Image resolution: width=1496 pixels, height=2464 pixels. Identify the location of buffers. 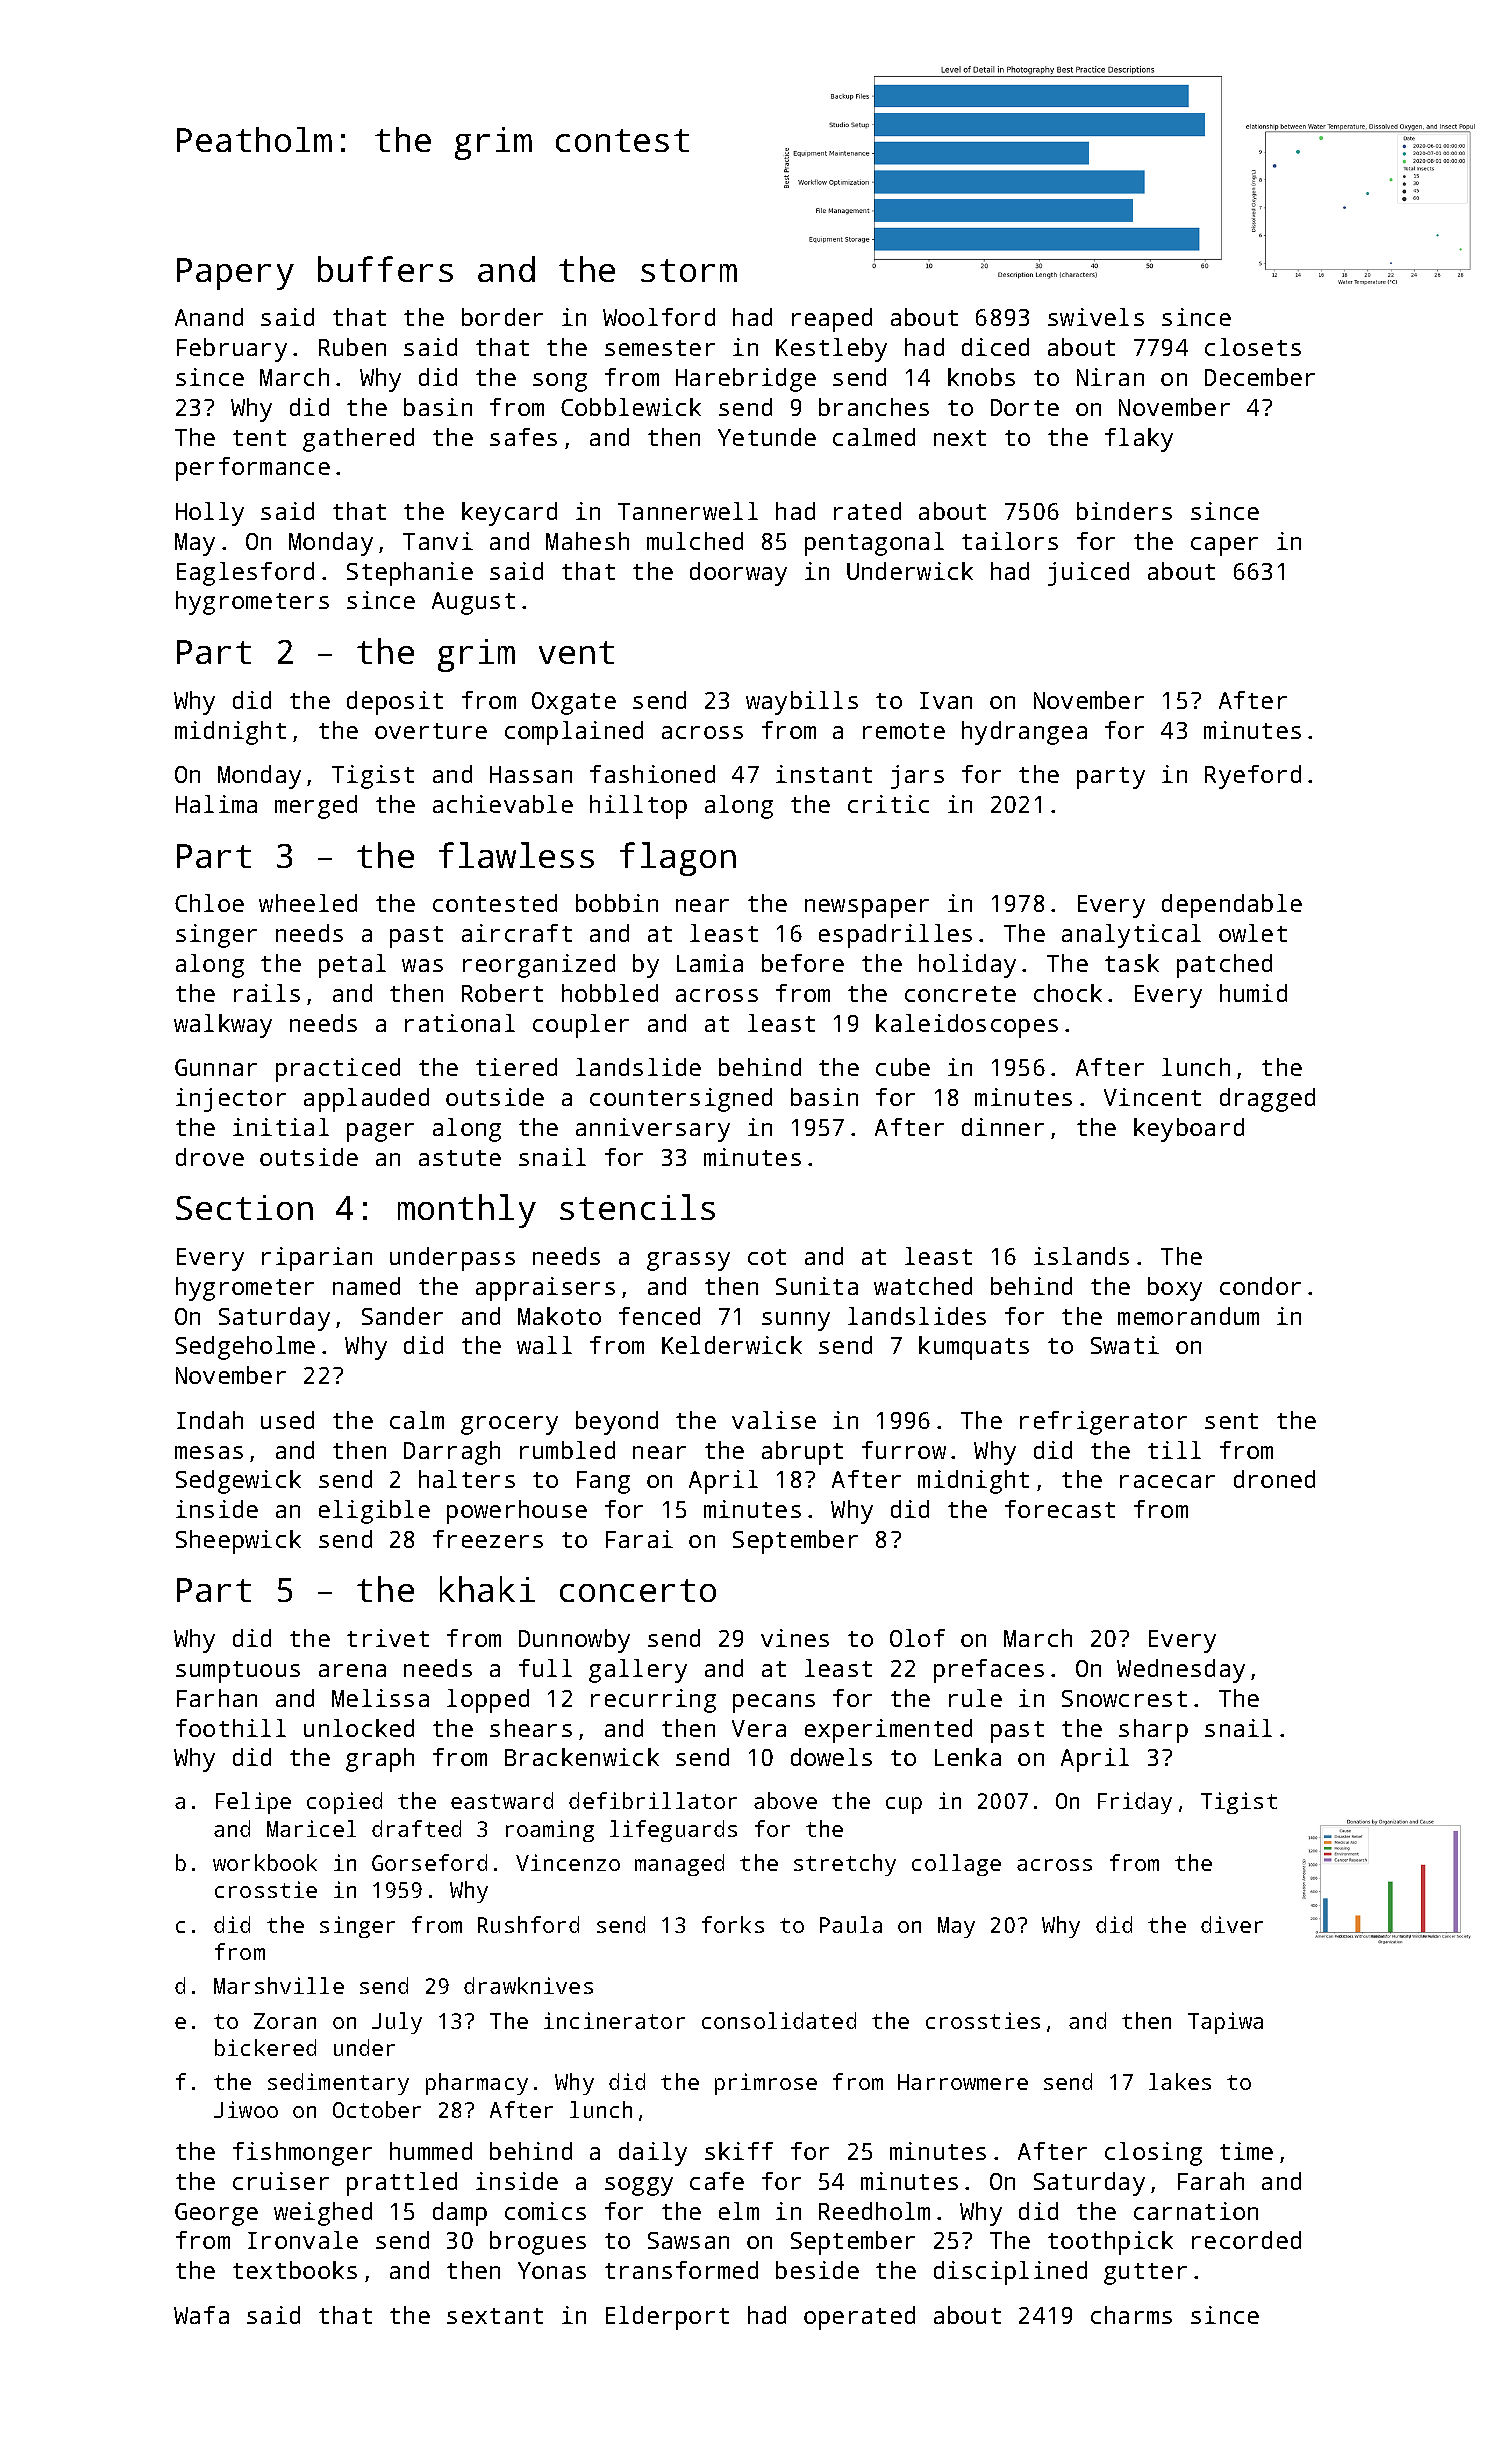
(385, 269).
